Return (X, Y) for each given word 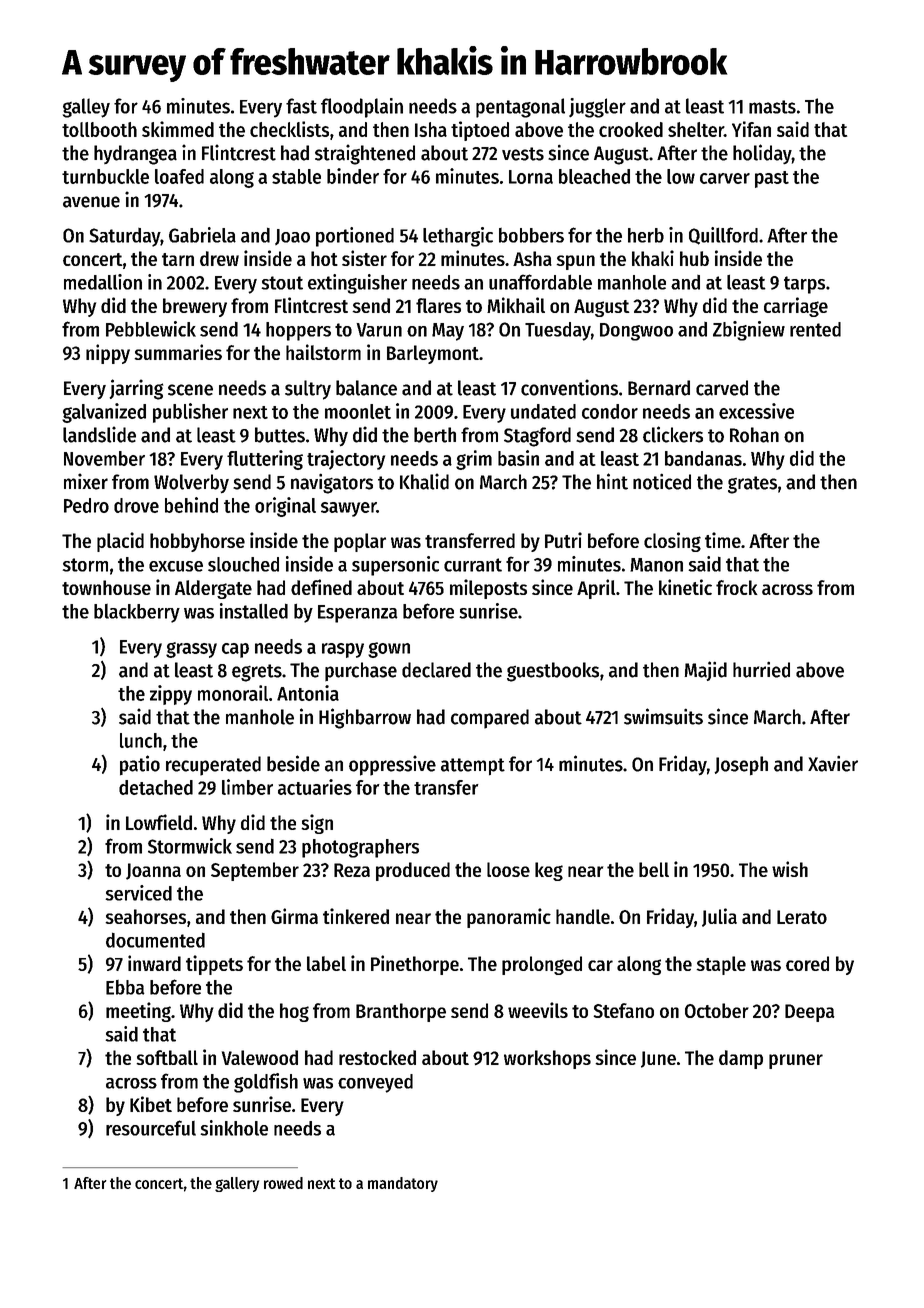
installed (254, 611)
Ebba (125, 987)
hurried (761, 669)
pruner (796, 1061)
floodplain (362, 108)
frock (737, 587)
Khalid (424, 481)
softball (167, 1057)
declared (436, 670)
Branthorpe (401, 1012)
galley (86, 108)
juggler (597, 108)
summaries (178, 352)
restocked (377, 1057)
